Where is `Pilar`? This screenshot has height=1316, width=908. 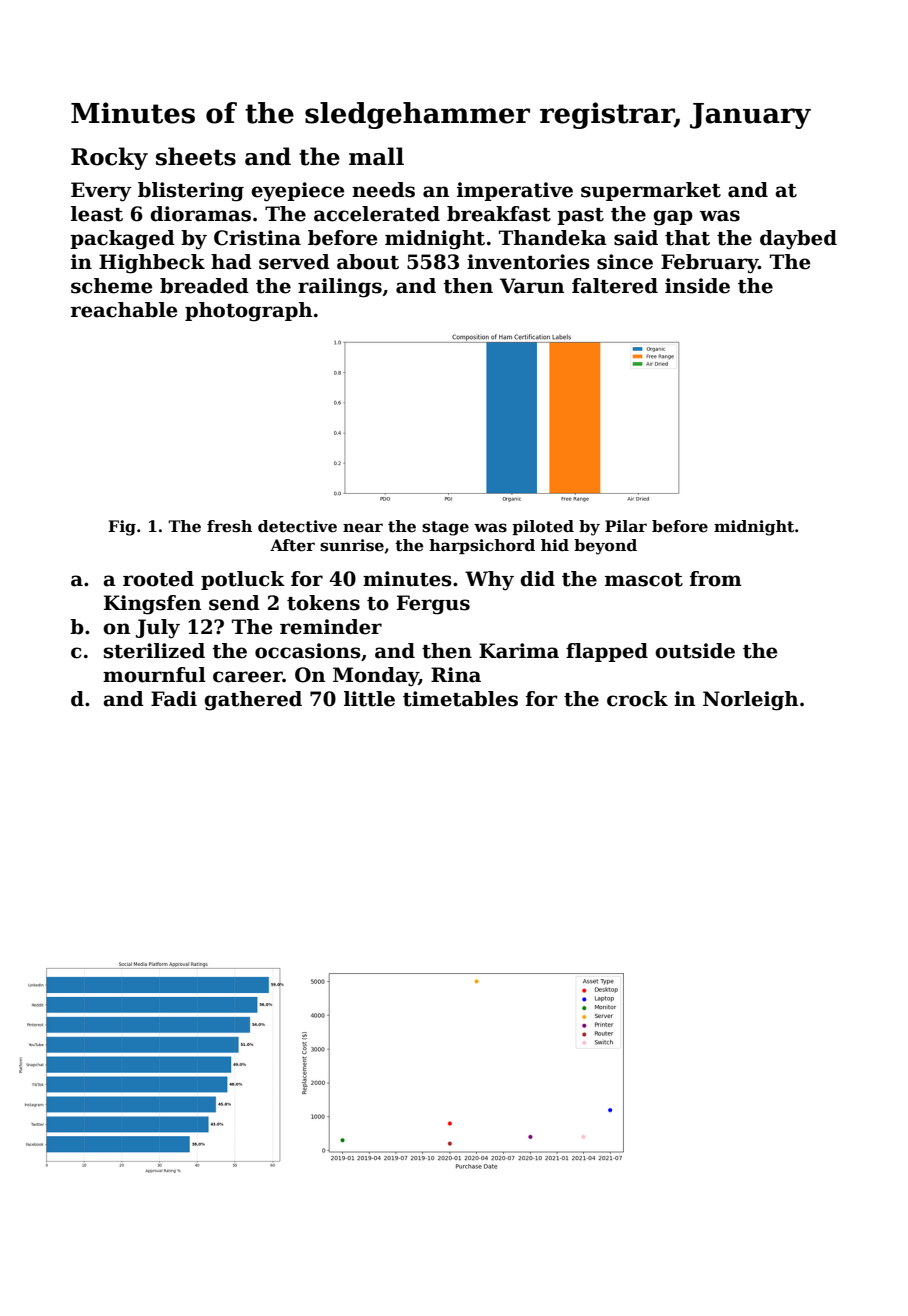 Pilar is located at coordinates (626, 526).
